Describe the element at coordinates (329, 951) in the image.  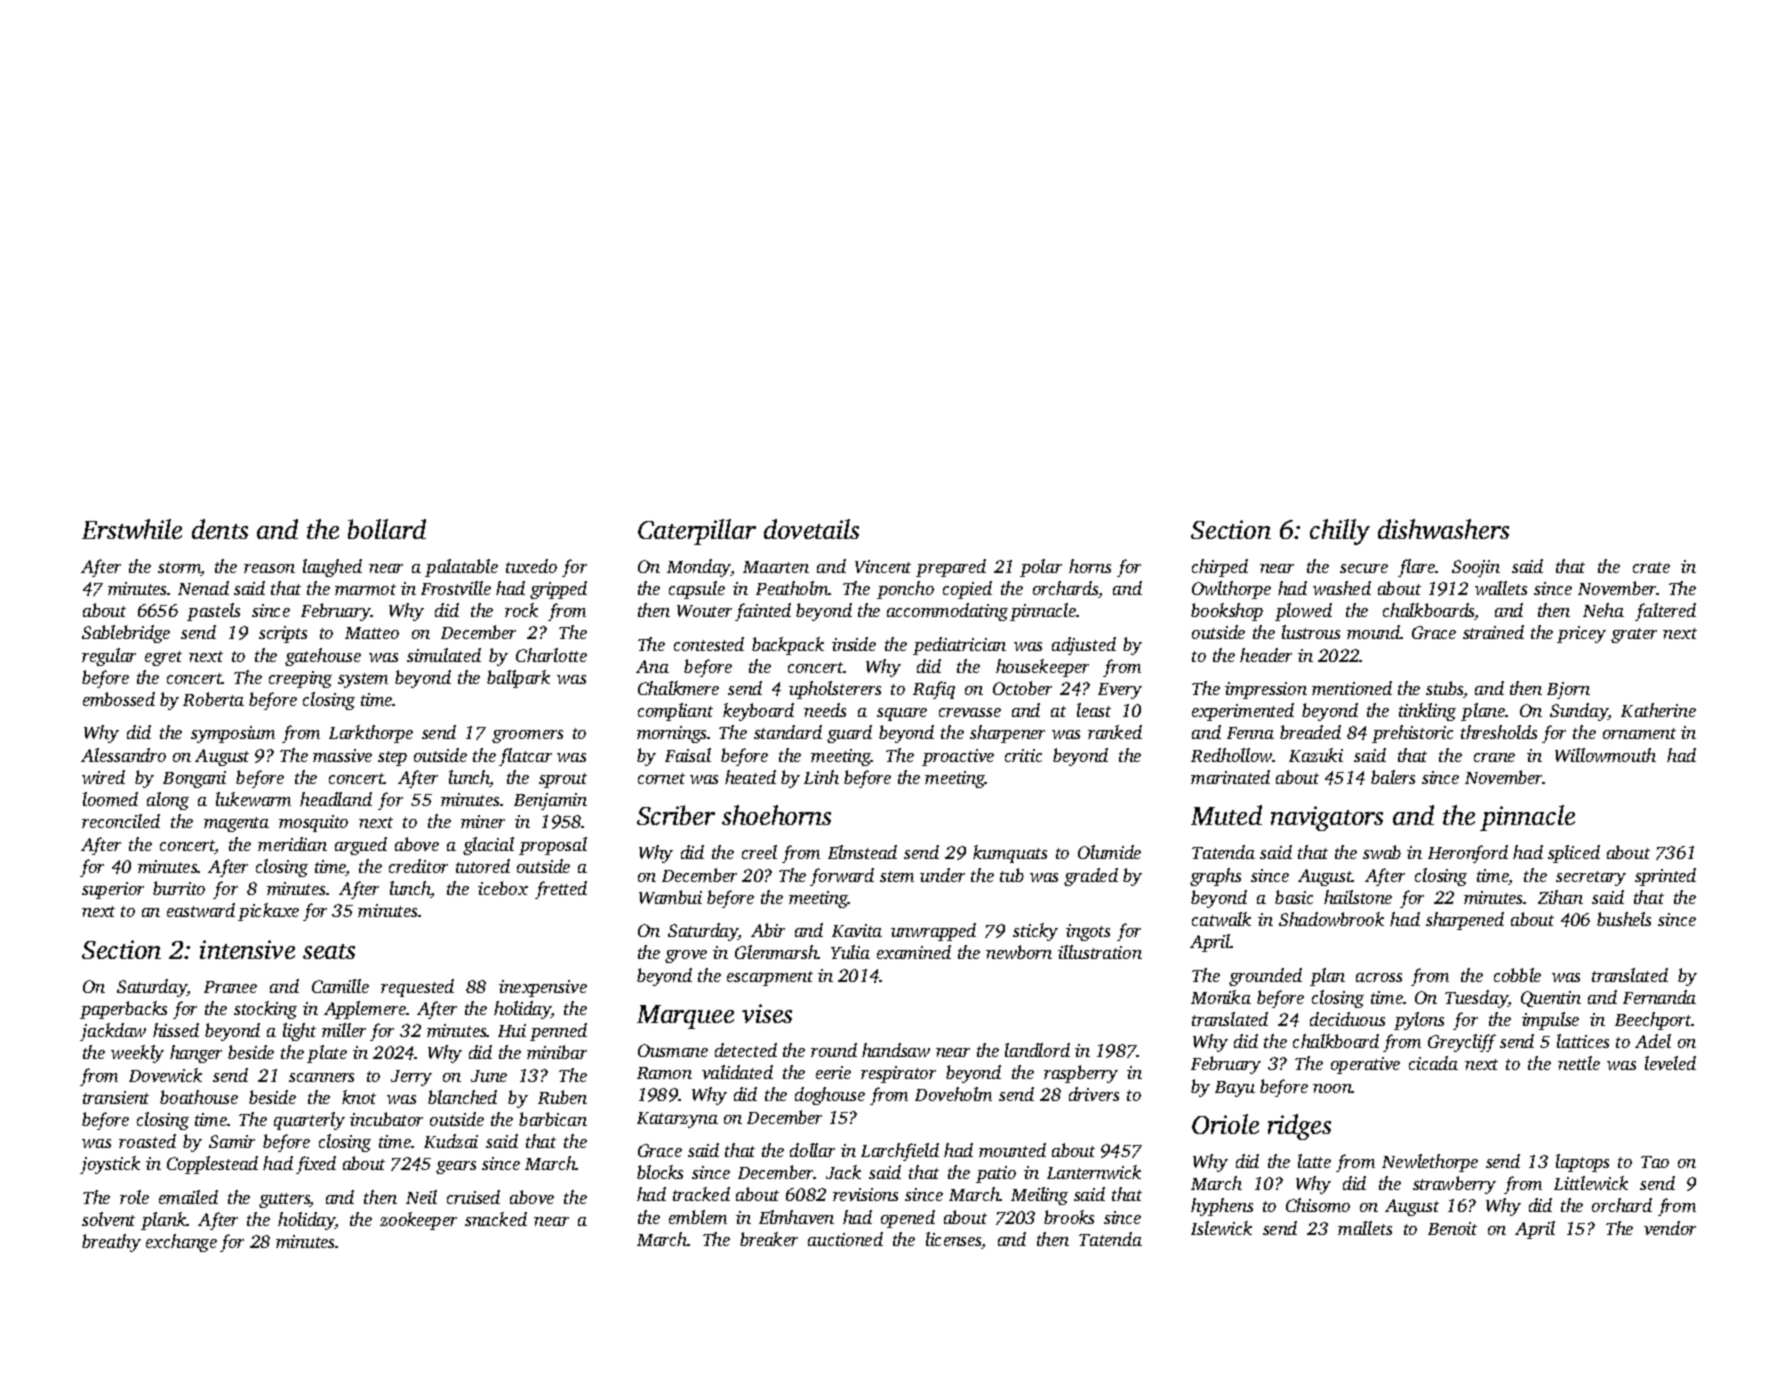
I see `seats` at that location.
